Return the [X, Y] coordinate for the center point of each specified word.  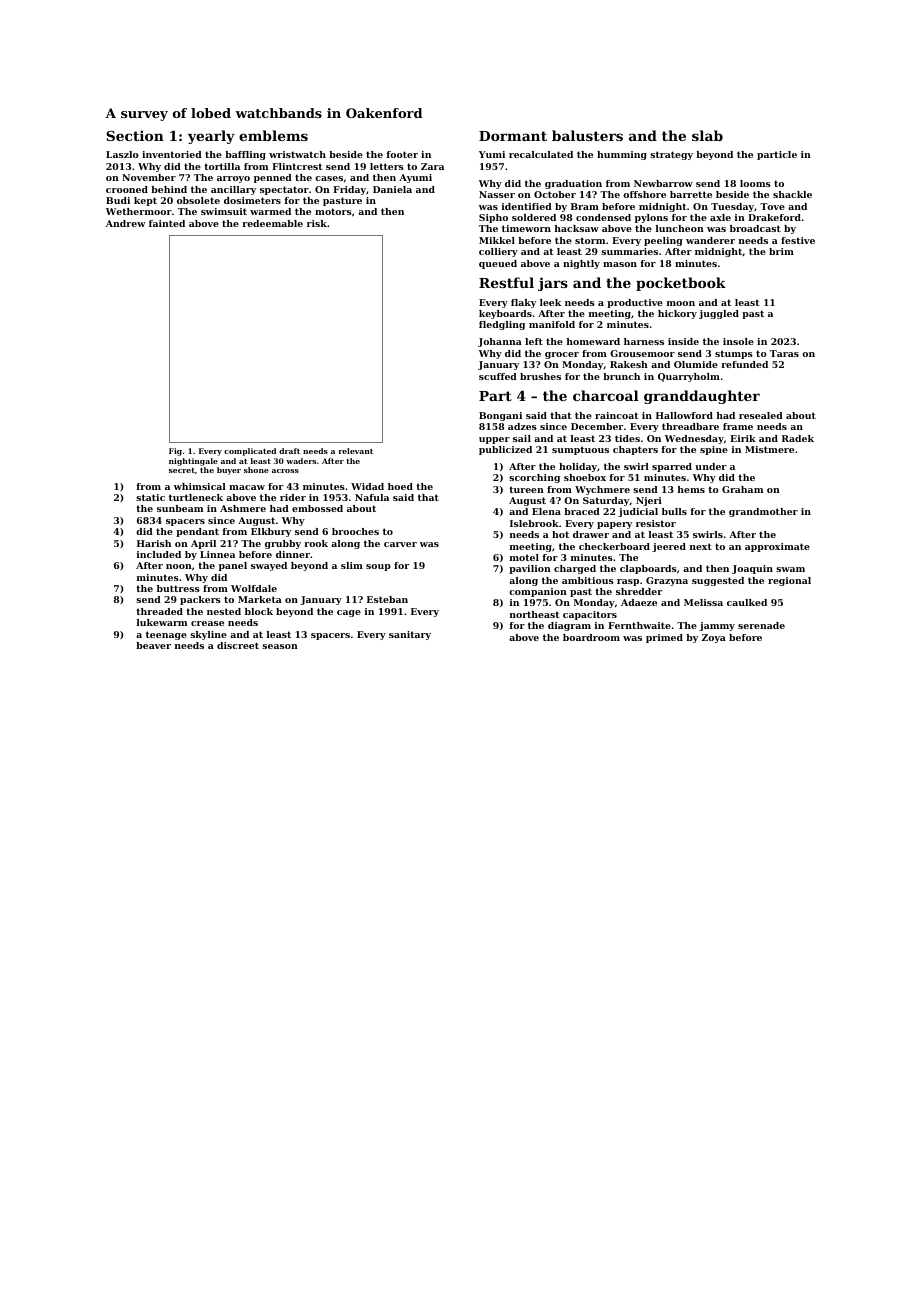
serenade [761, 625]
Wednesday [694, 439]
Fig [175, 452]
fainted [167, 223]
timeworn [526, 228]
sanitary [410, 635]
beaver [153, 645]
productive [635, 303]
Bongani [500, 416]
